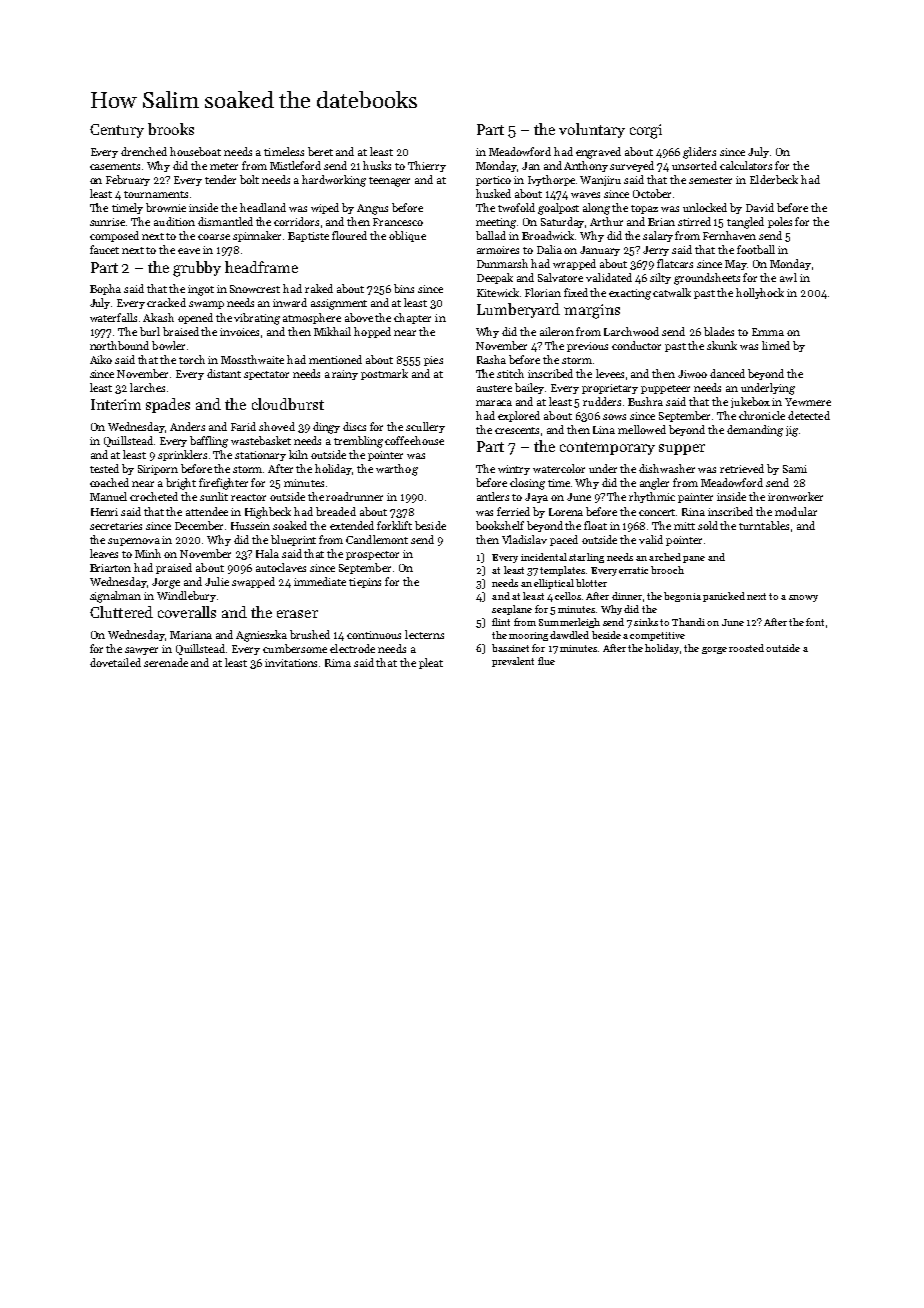 This document has width=924, height=1308. What do you see at coordinates (431, 663) in the document?
I see `pleat` at bounding box center [431, 663].
